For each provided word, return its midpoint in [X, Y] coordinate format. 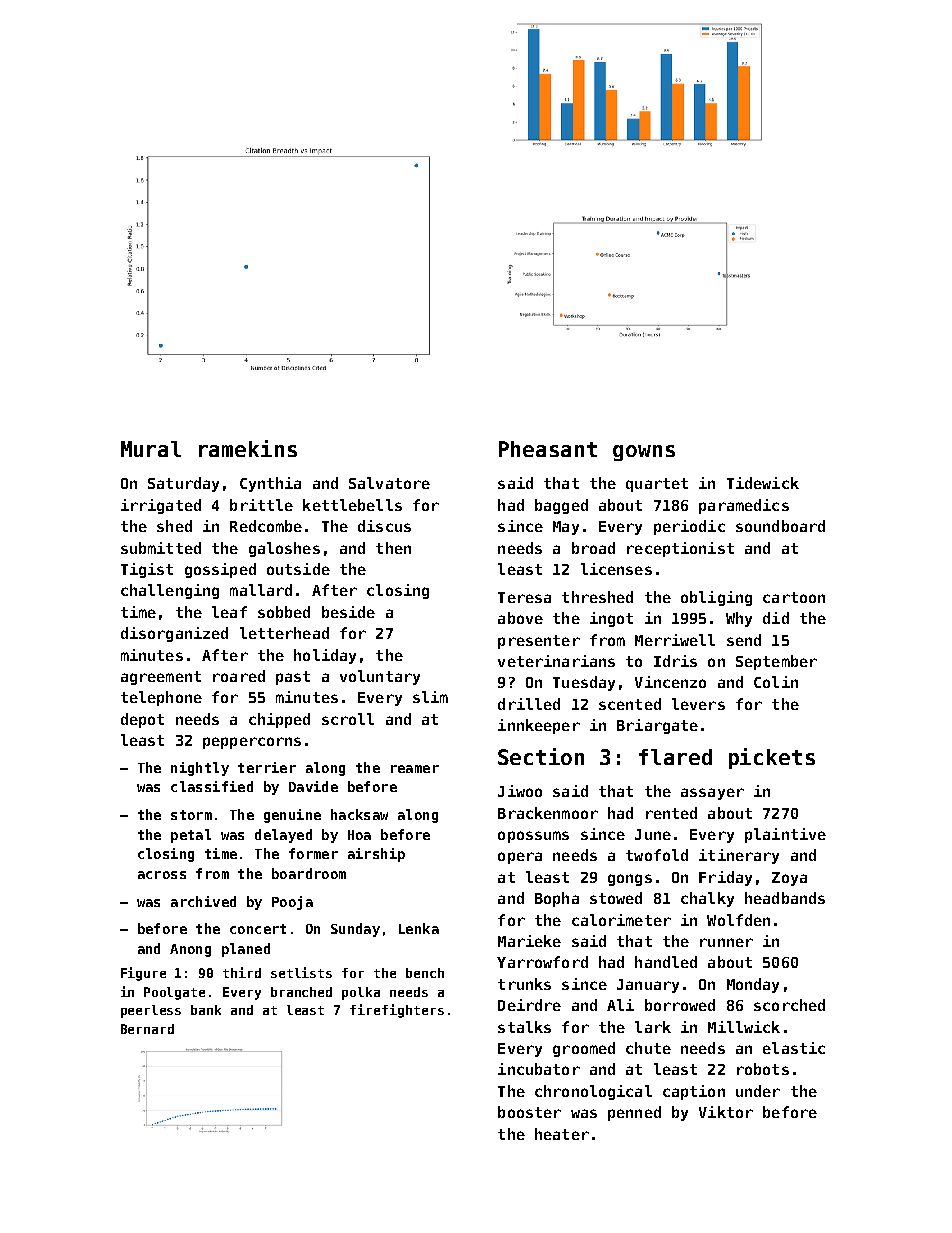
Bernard [147, 1029]
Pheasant [548, 449]
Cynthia [270, 484]
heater [562, 1134]
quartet [657, 485]
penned [634, 1113]
